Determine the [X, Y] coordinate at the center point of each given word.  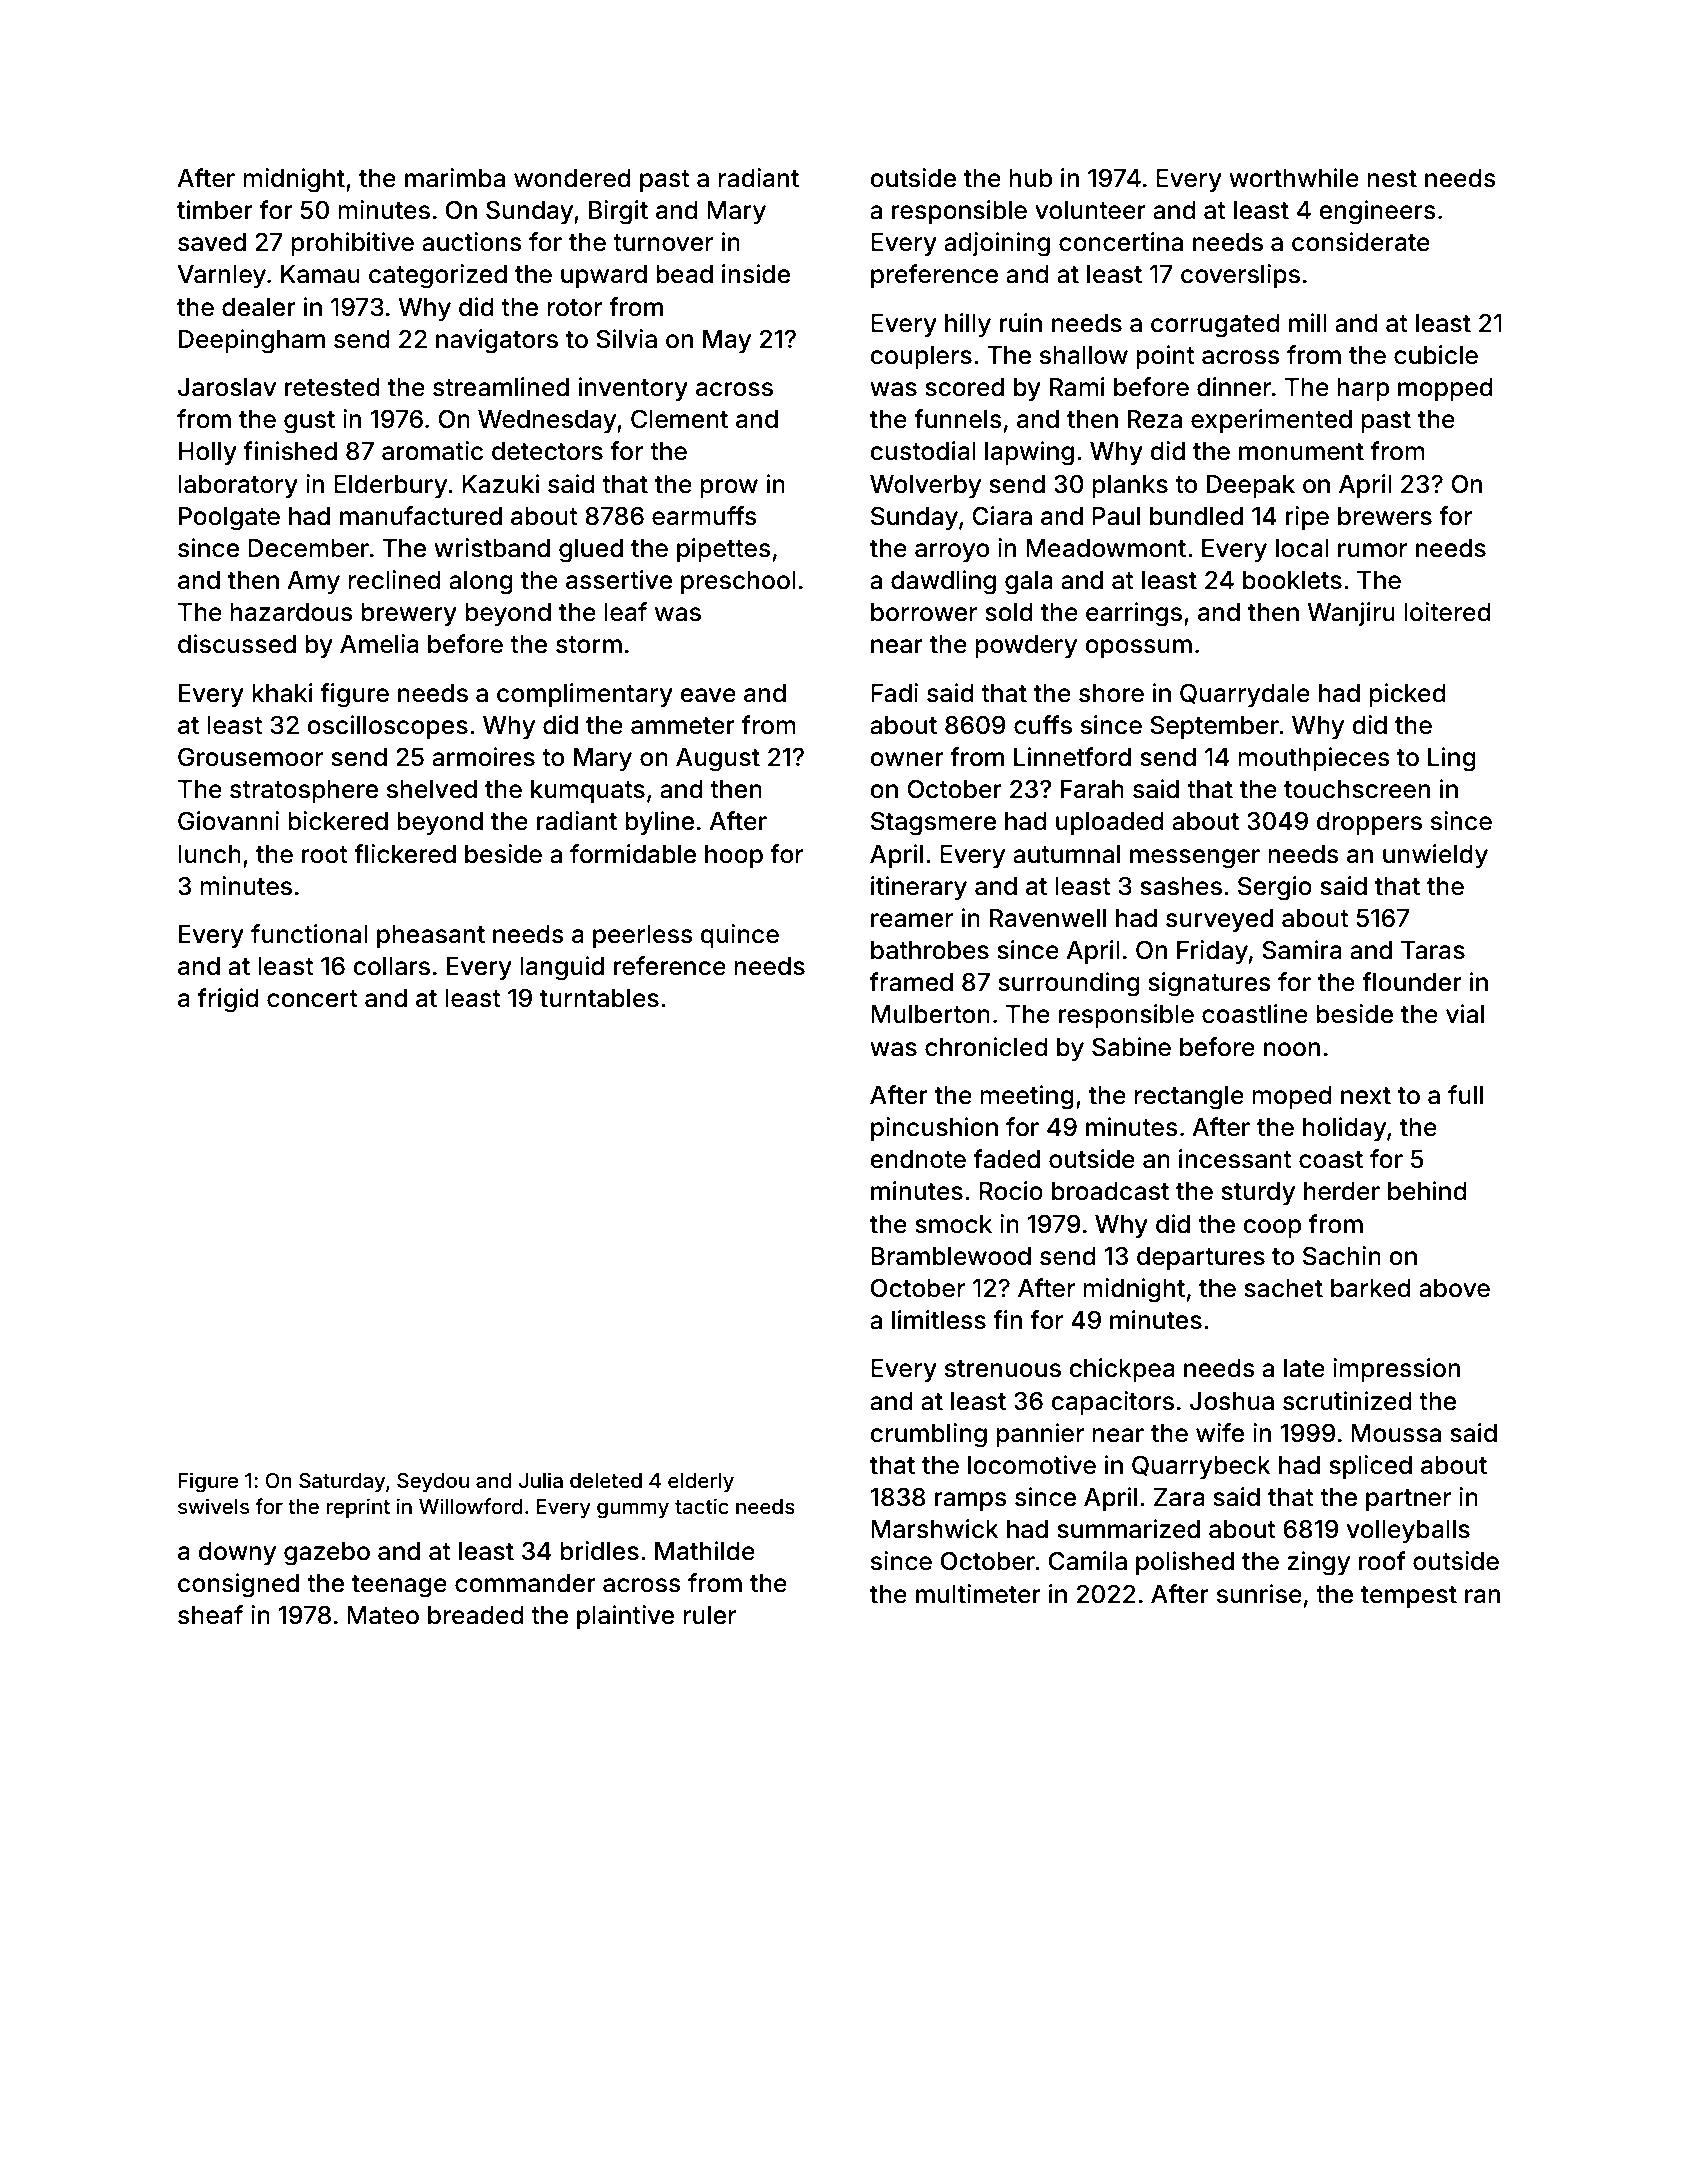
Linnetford [1072, 757]
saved [212, 242]
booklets [1292, 580]
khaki [282, 693]
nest [1392, 179]
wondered [572, 178]
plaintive [625, 1617]
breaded [476, 1615]
